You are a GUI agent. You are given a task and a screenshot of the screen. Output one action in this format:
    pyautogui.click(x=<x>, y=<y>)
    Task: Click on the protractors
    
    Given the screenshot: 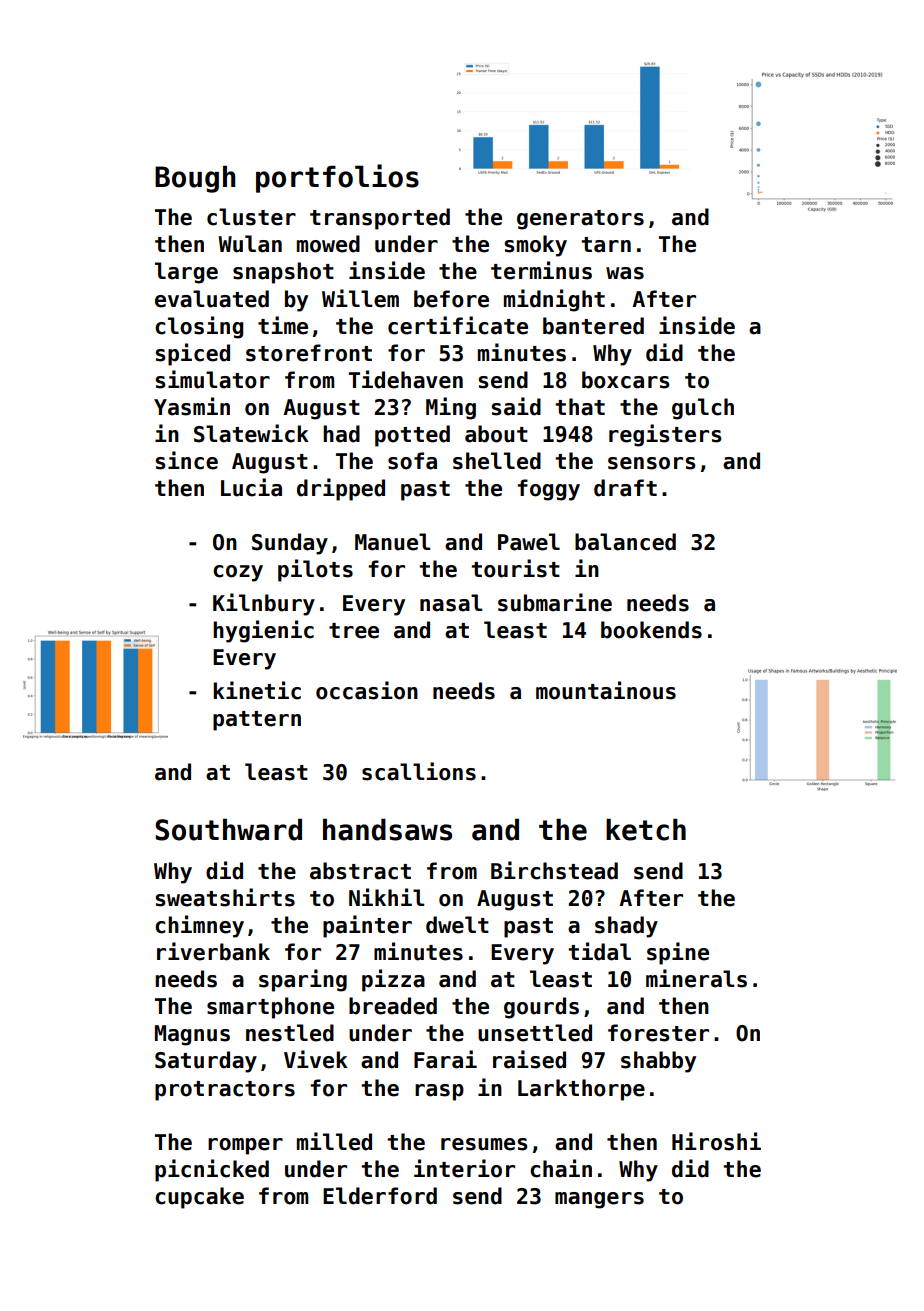 What is the action you would take?
    pyautogui.click(x=225, y=1091)
